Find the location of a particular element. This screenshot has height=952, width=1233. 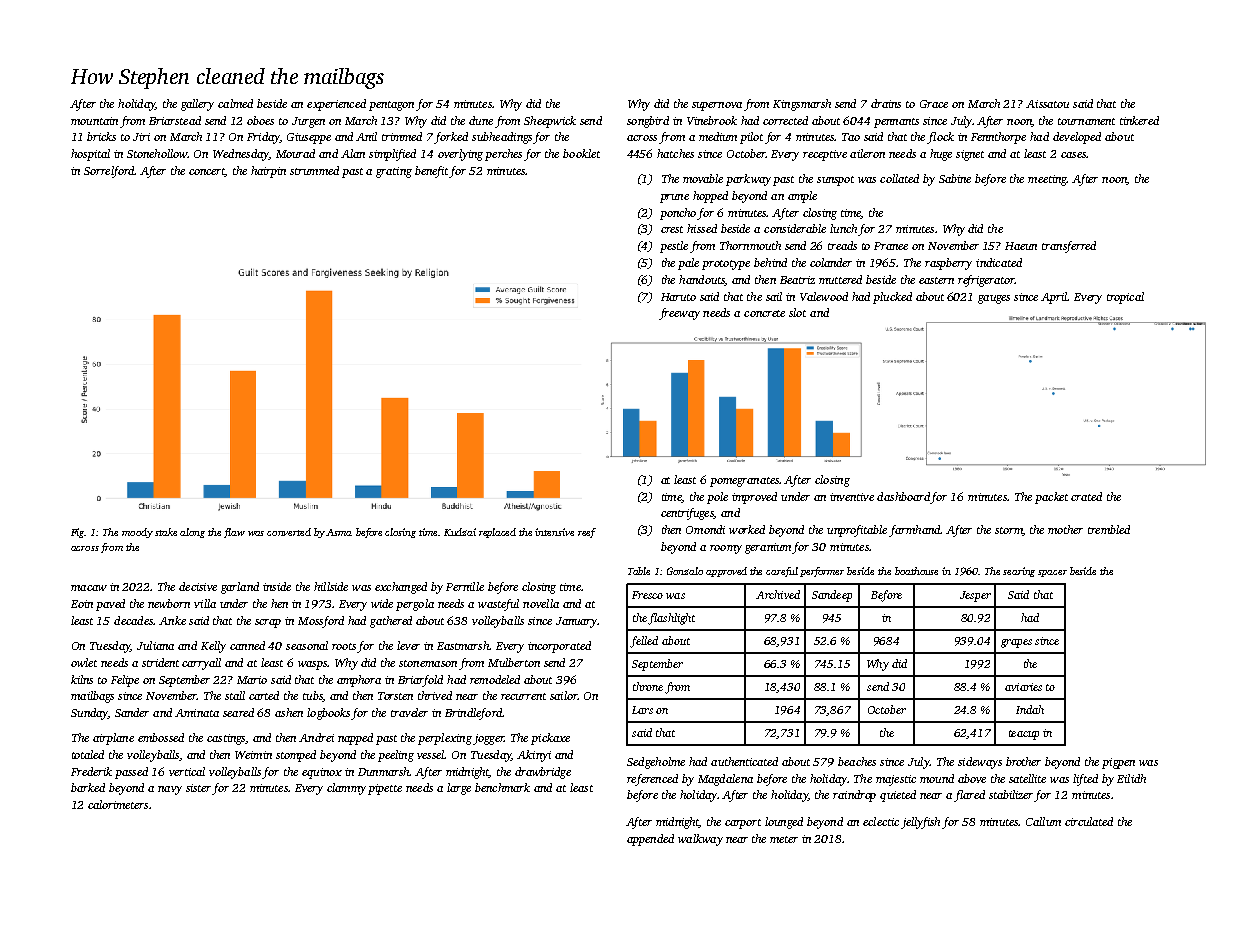

packet is located at coordinates (1051, 498).
